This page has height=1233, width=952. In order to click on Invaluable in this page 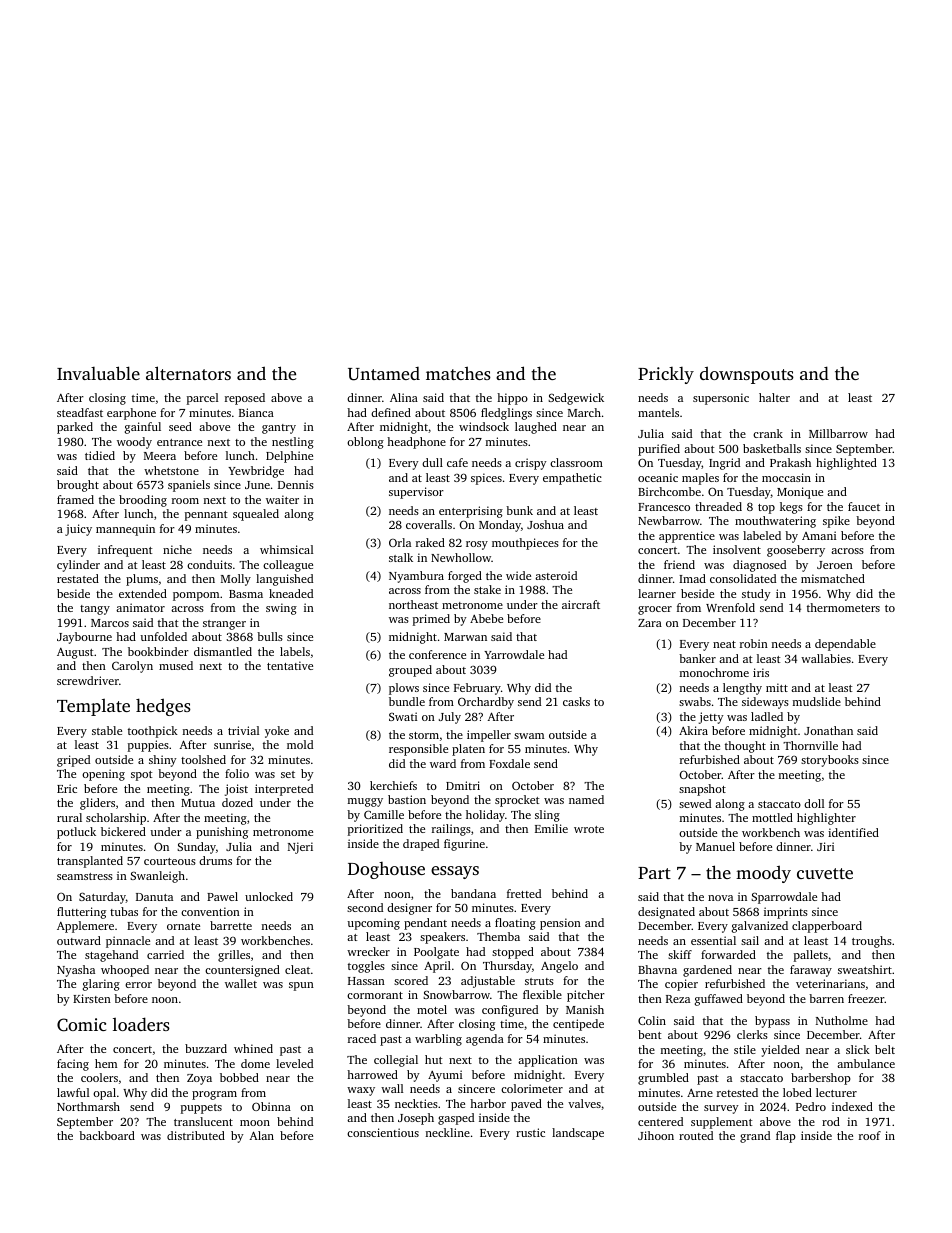, I will do `click(98, 373)`.
